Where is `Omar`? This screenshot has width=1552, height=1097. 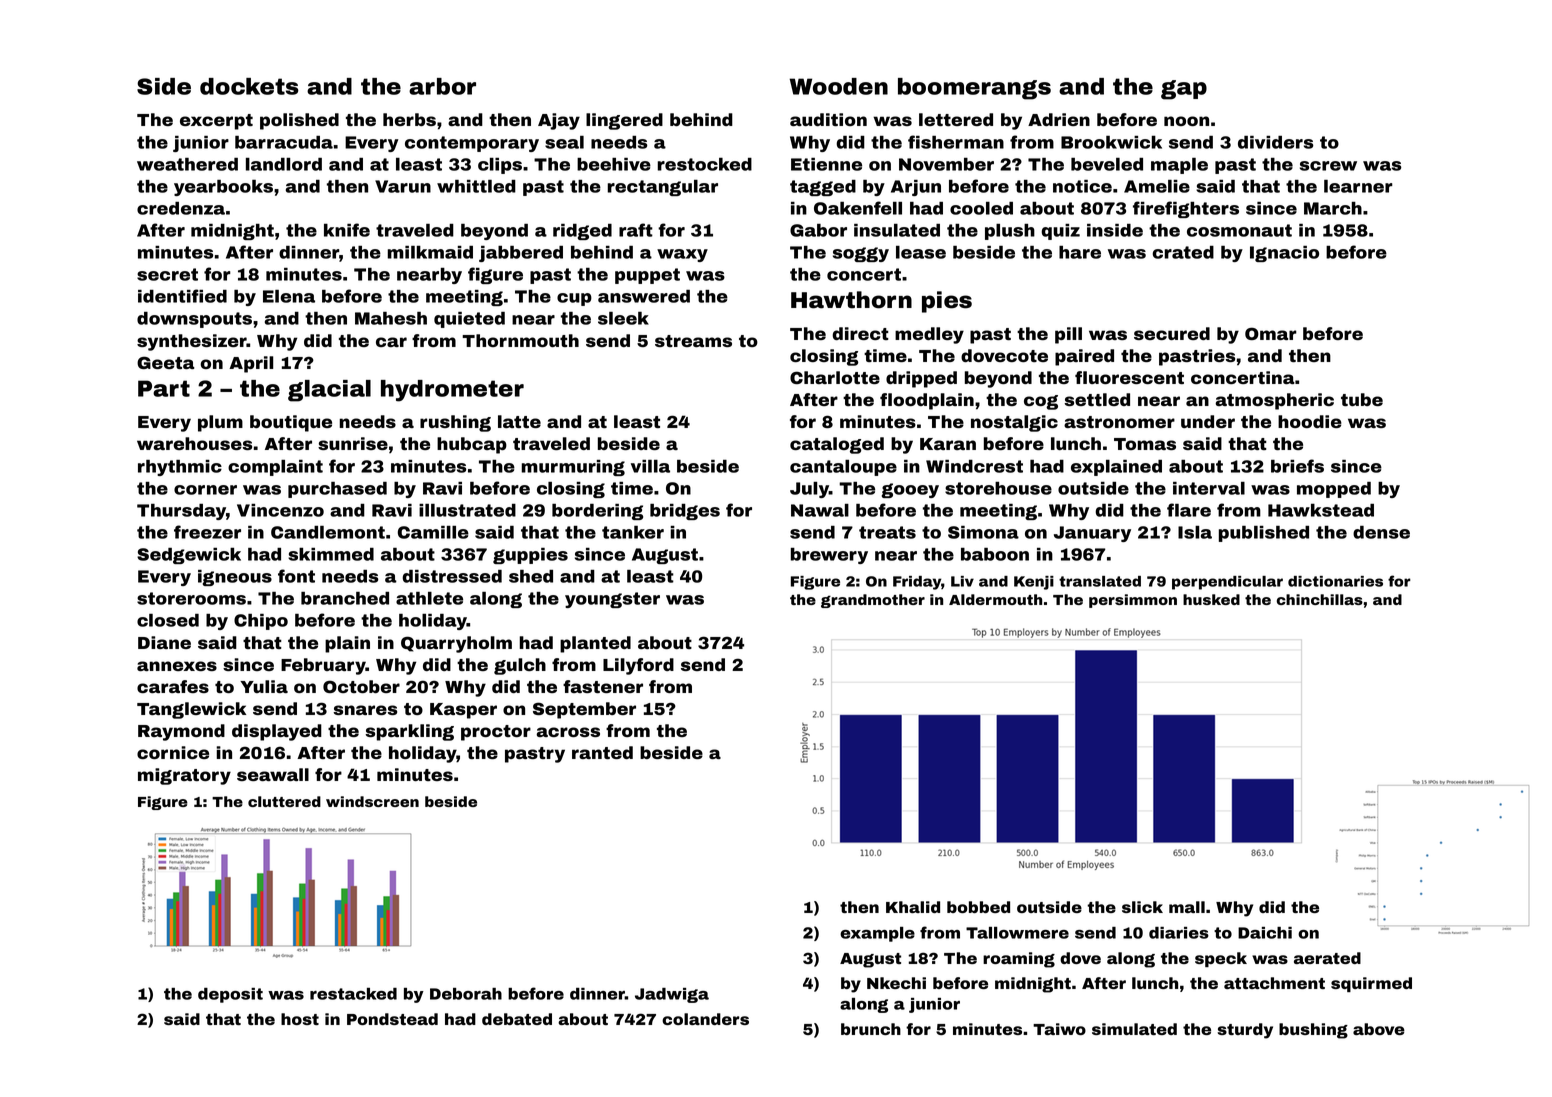
Omar is located at coordinates (1271, 333).
